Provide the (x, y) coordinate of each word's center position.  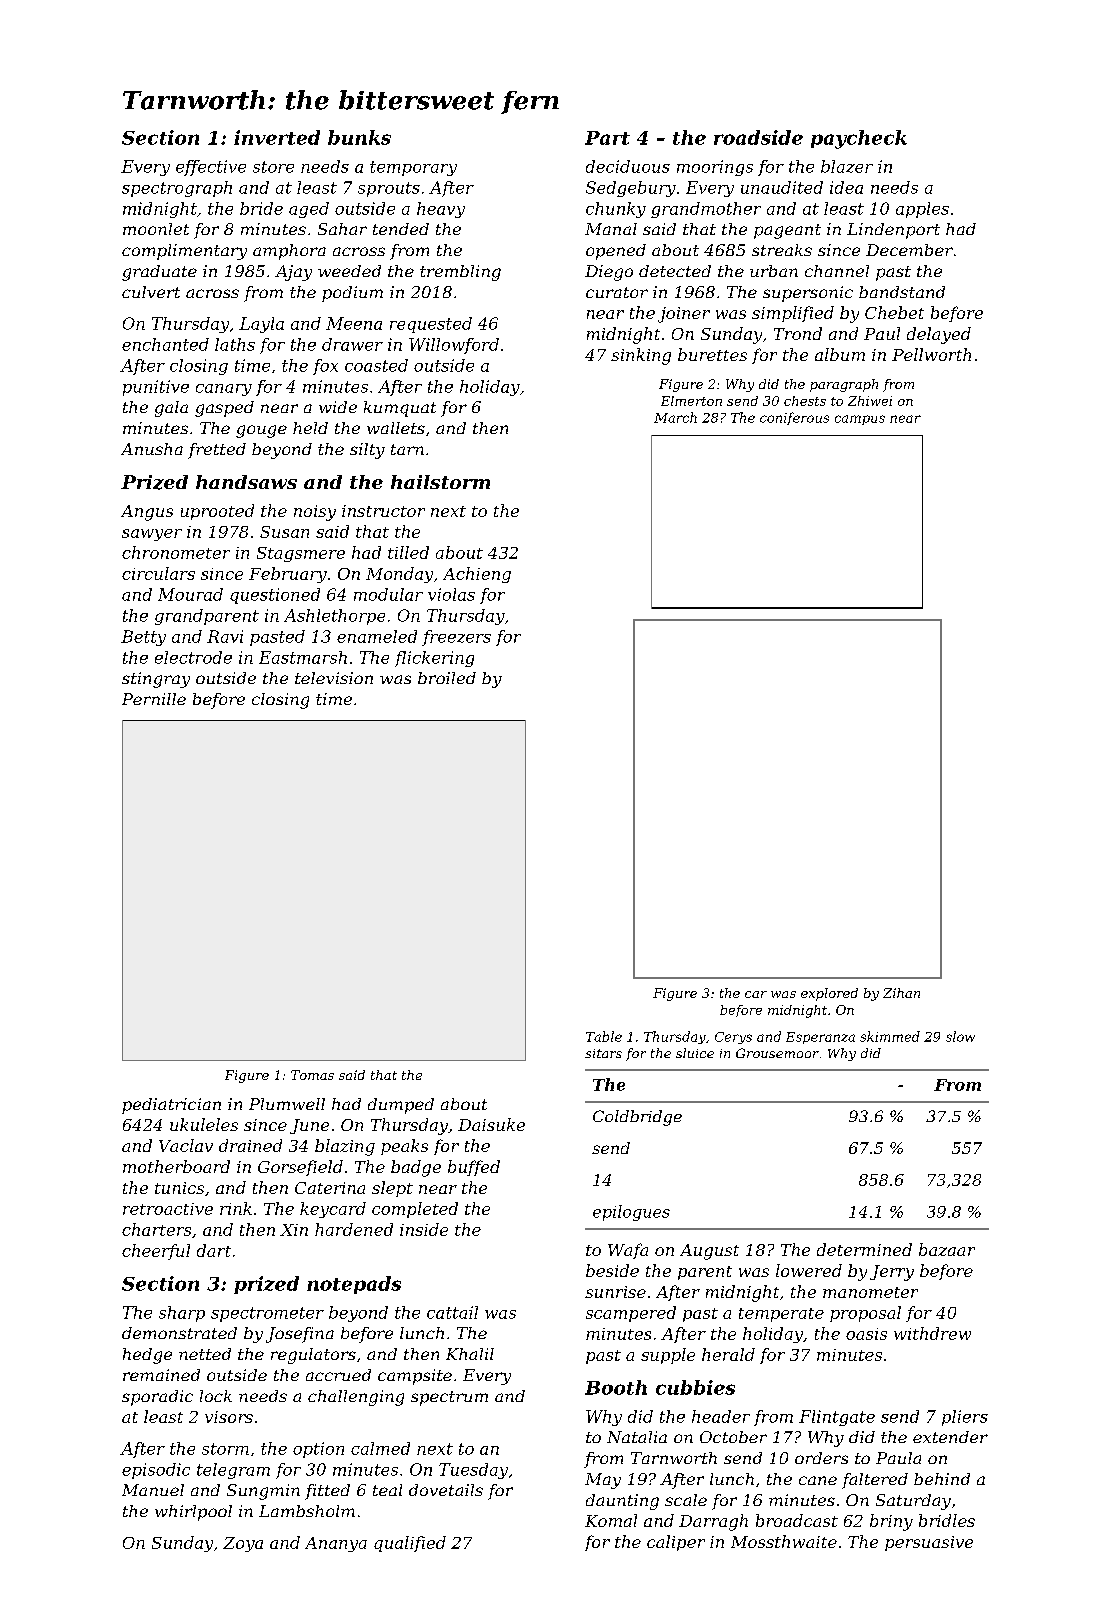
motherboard (176, 1166)
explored (829, 994)
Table (604, 1036)
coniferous (794, 418)
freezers (456, 638)
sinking (641, 356)
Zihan (901, 993)
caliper (676, 1543)
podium (352, 294)
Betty (143, 638)
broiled (447, 678)
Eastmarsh (303, 657)
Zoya (243, 1544)
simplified (793, 314)
